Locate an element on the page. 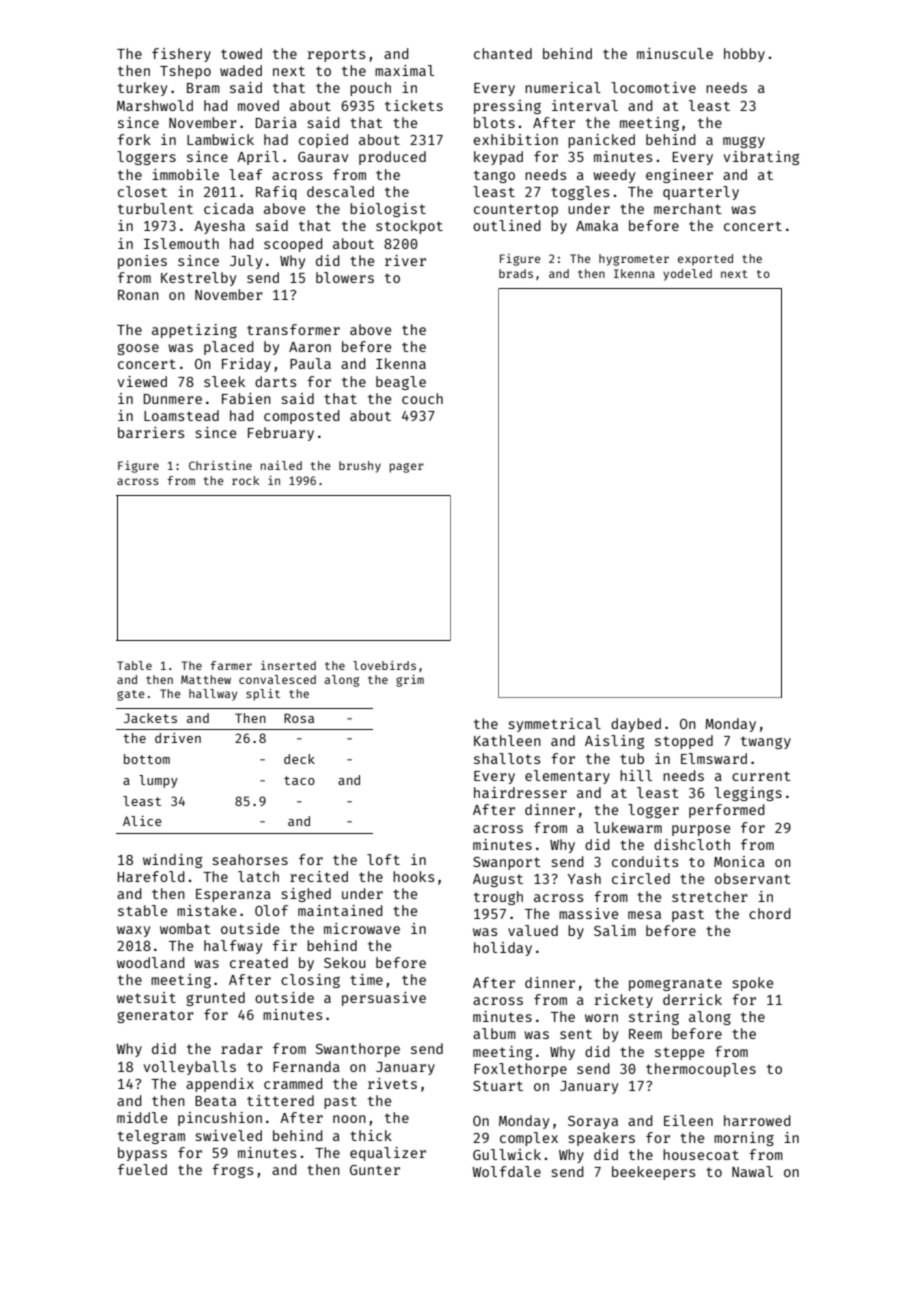 This image has width=924, height=1308. fueled is located at coordinates (142, 1169).
